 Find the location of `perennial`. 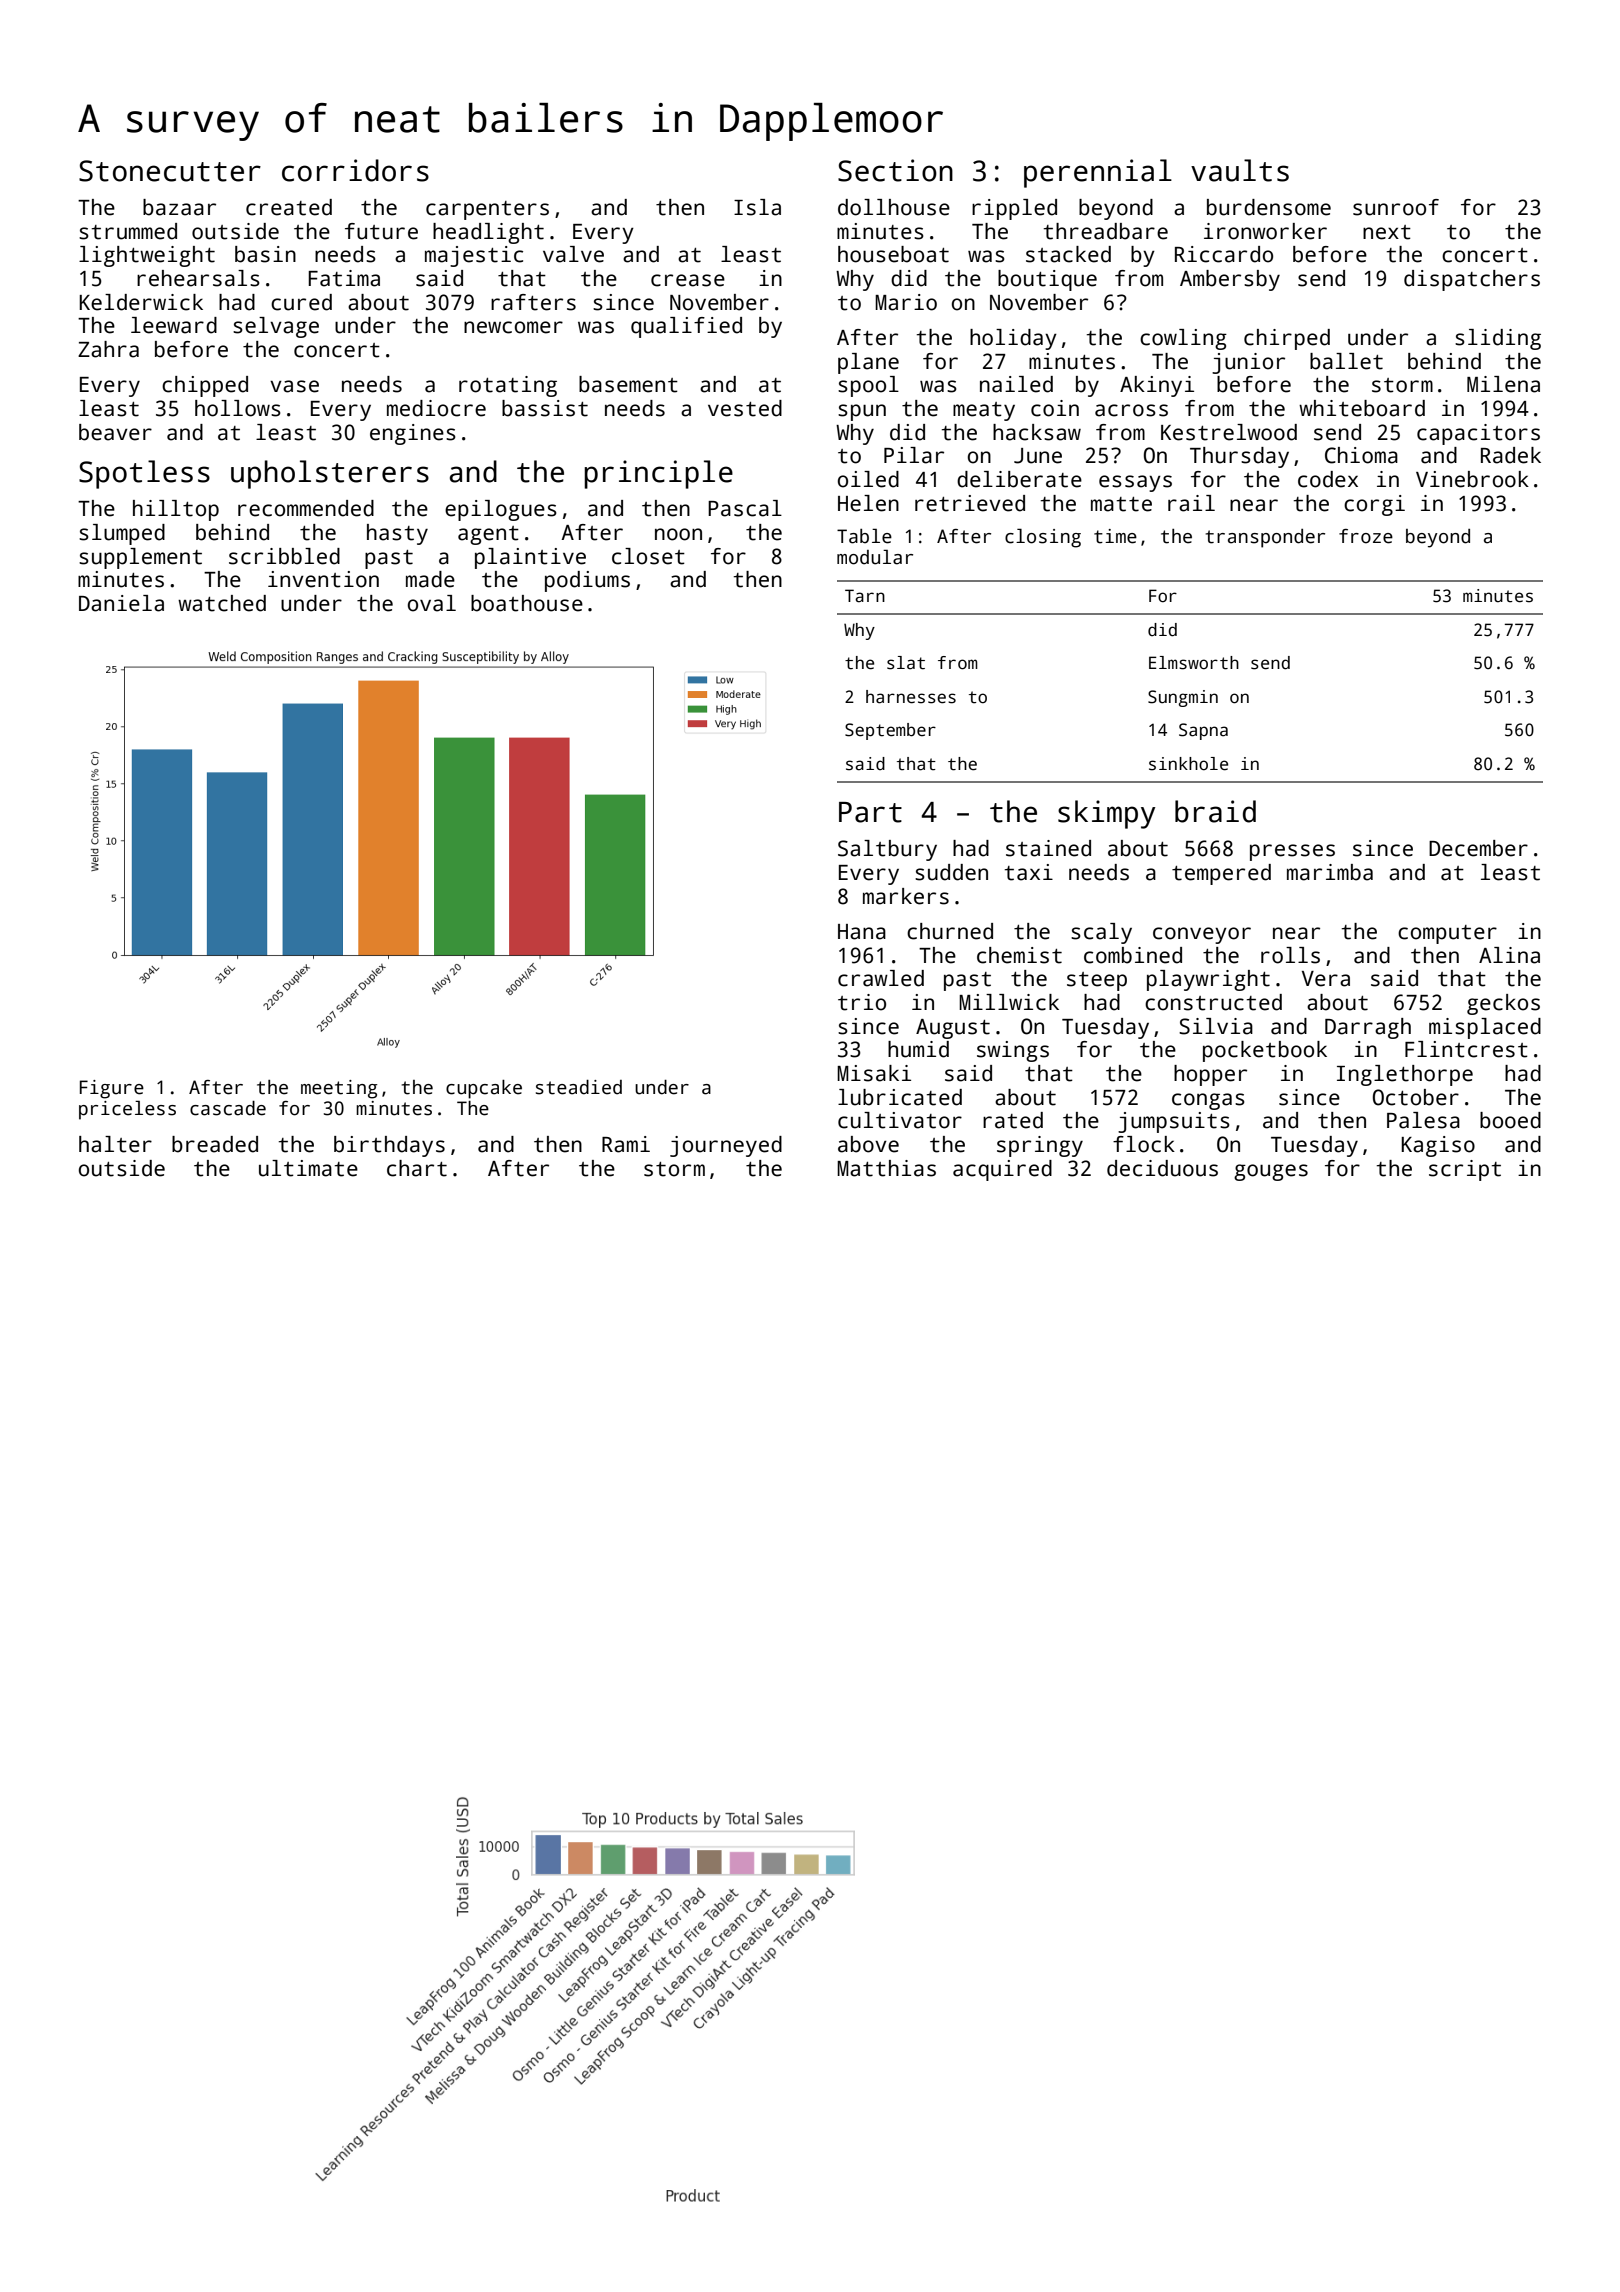

perennial is located at coordinates (1098, 173).
